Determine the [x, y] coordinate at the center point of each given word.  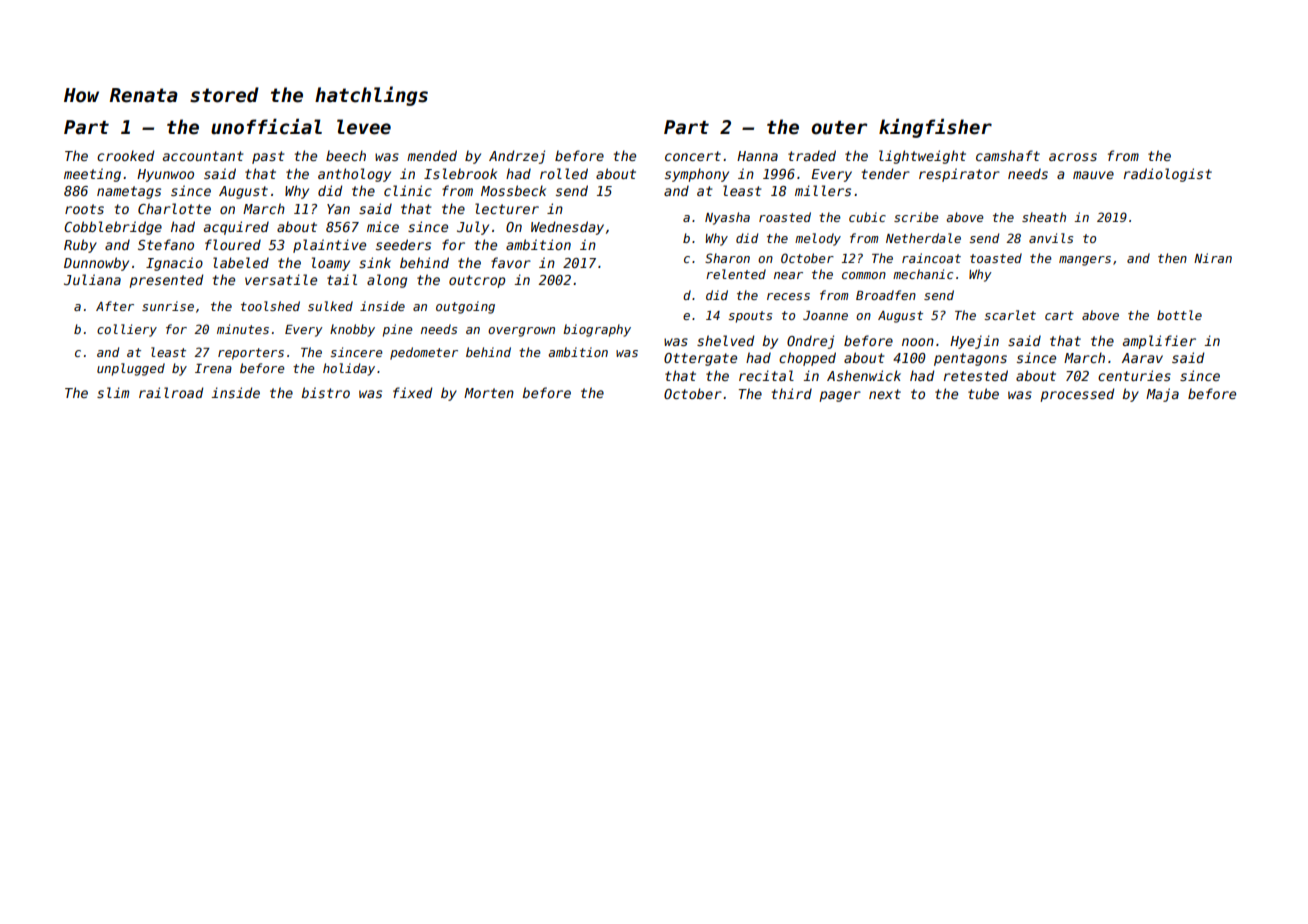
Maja [1162, 395]
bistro [325, 392]
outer [839, 128]
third [792, 393]
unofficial [266, 126]
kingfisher [935, 128]
